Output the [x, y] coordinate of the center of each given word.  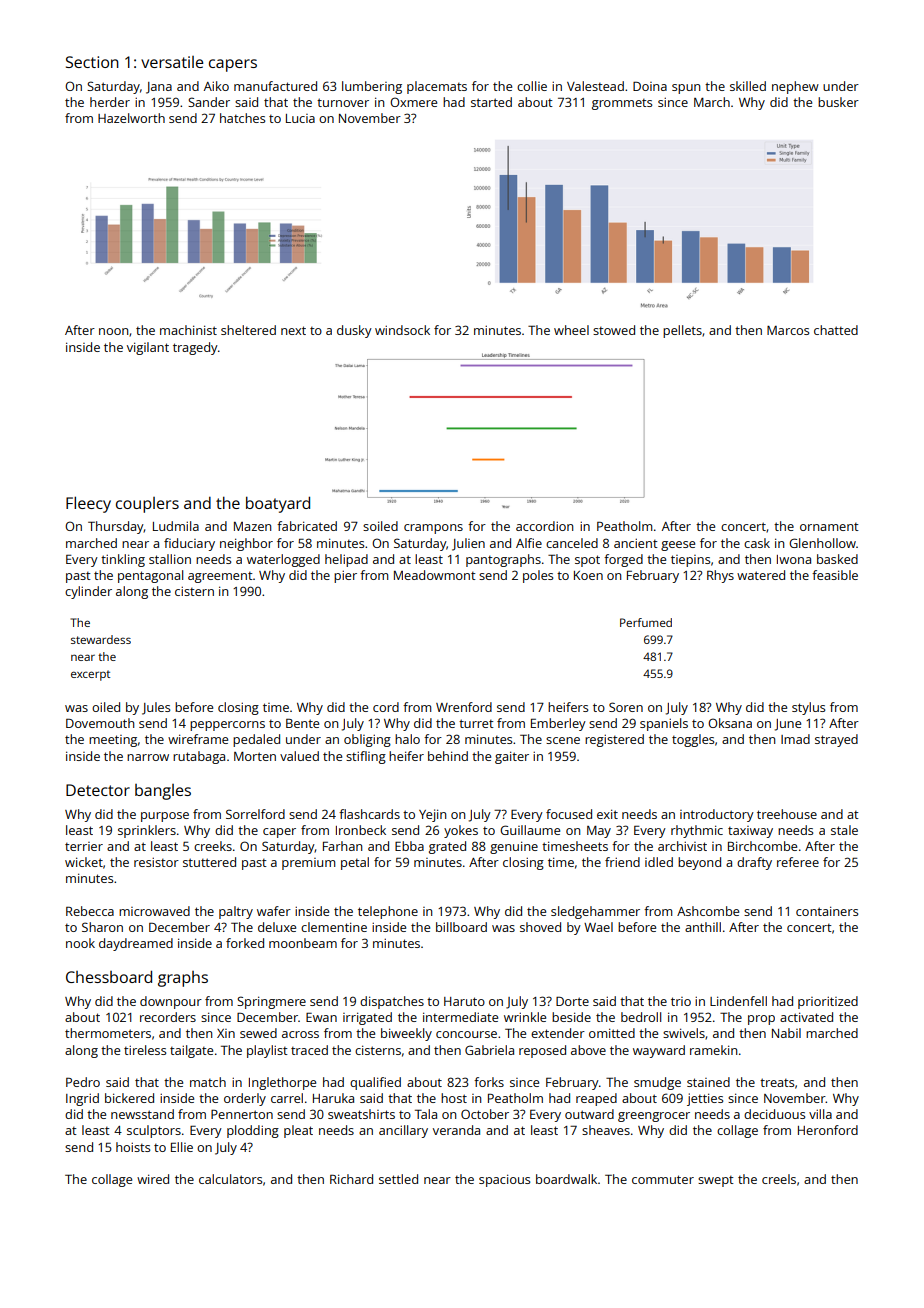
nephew [795, 87]
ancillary [403, 1131]
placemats [437, 87]
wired [153, 1179]
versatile [172, 62]
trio [681, 1001]
